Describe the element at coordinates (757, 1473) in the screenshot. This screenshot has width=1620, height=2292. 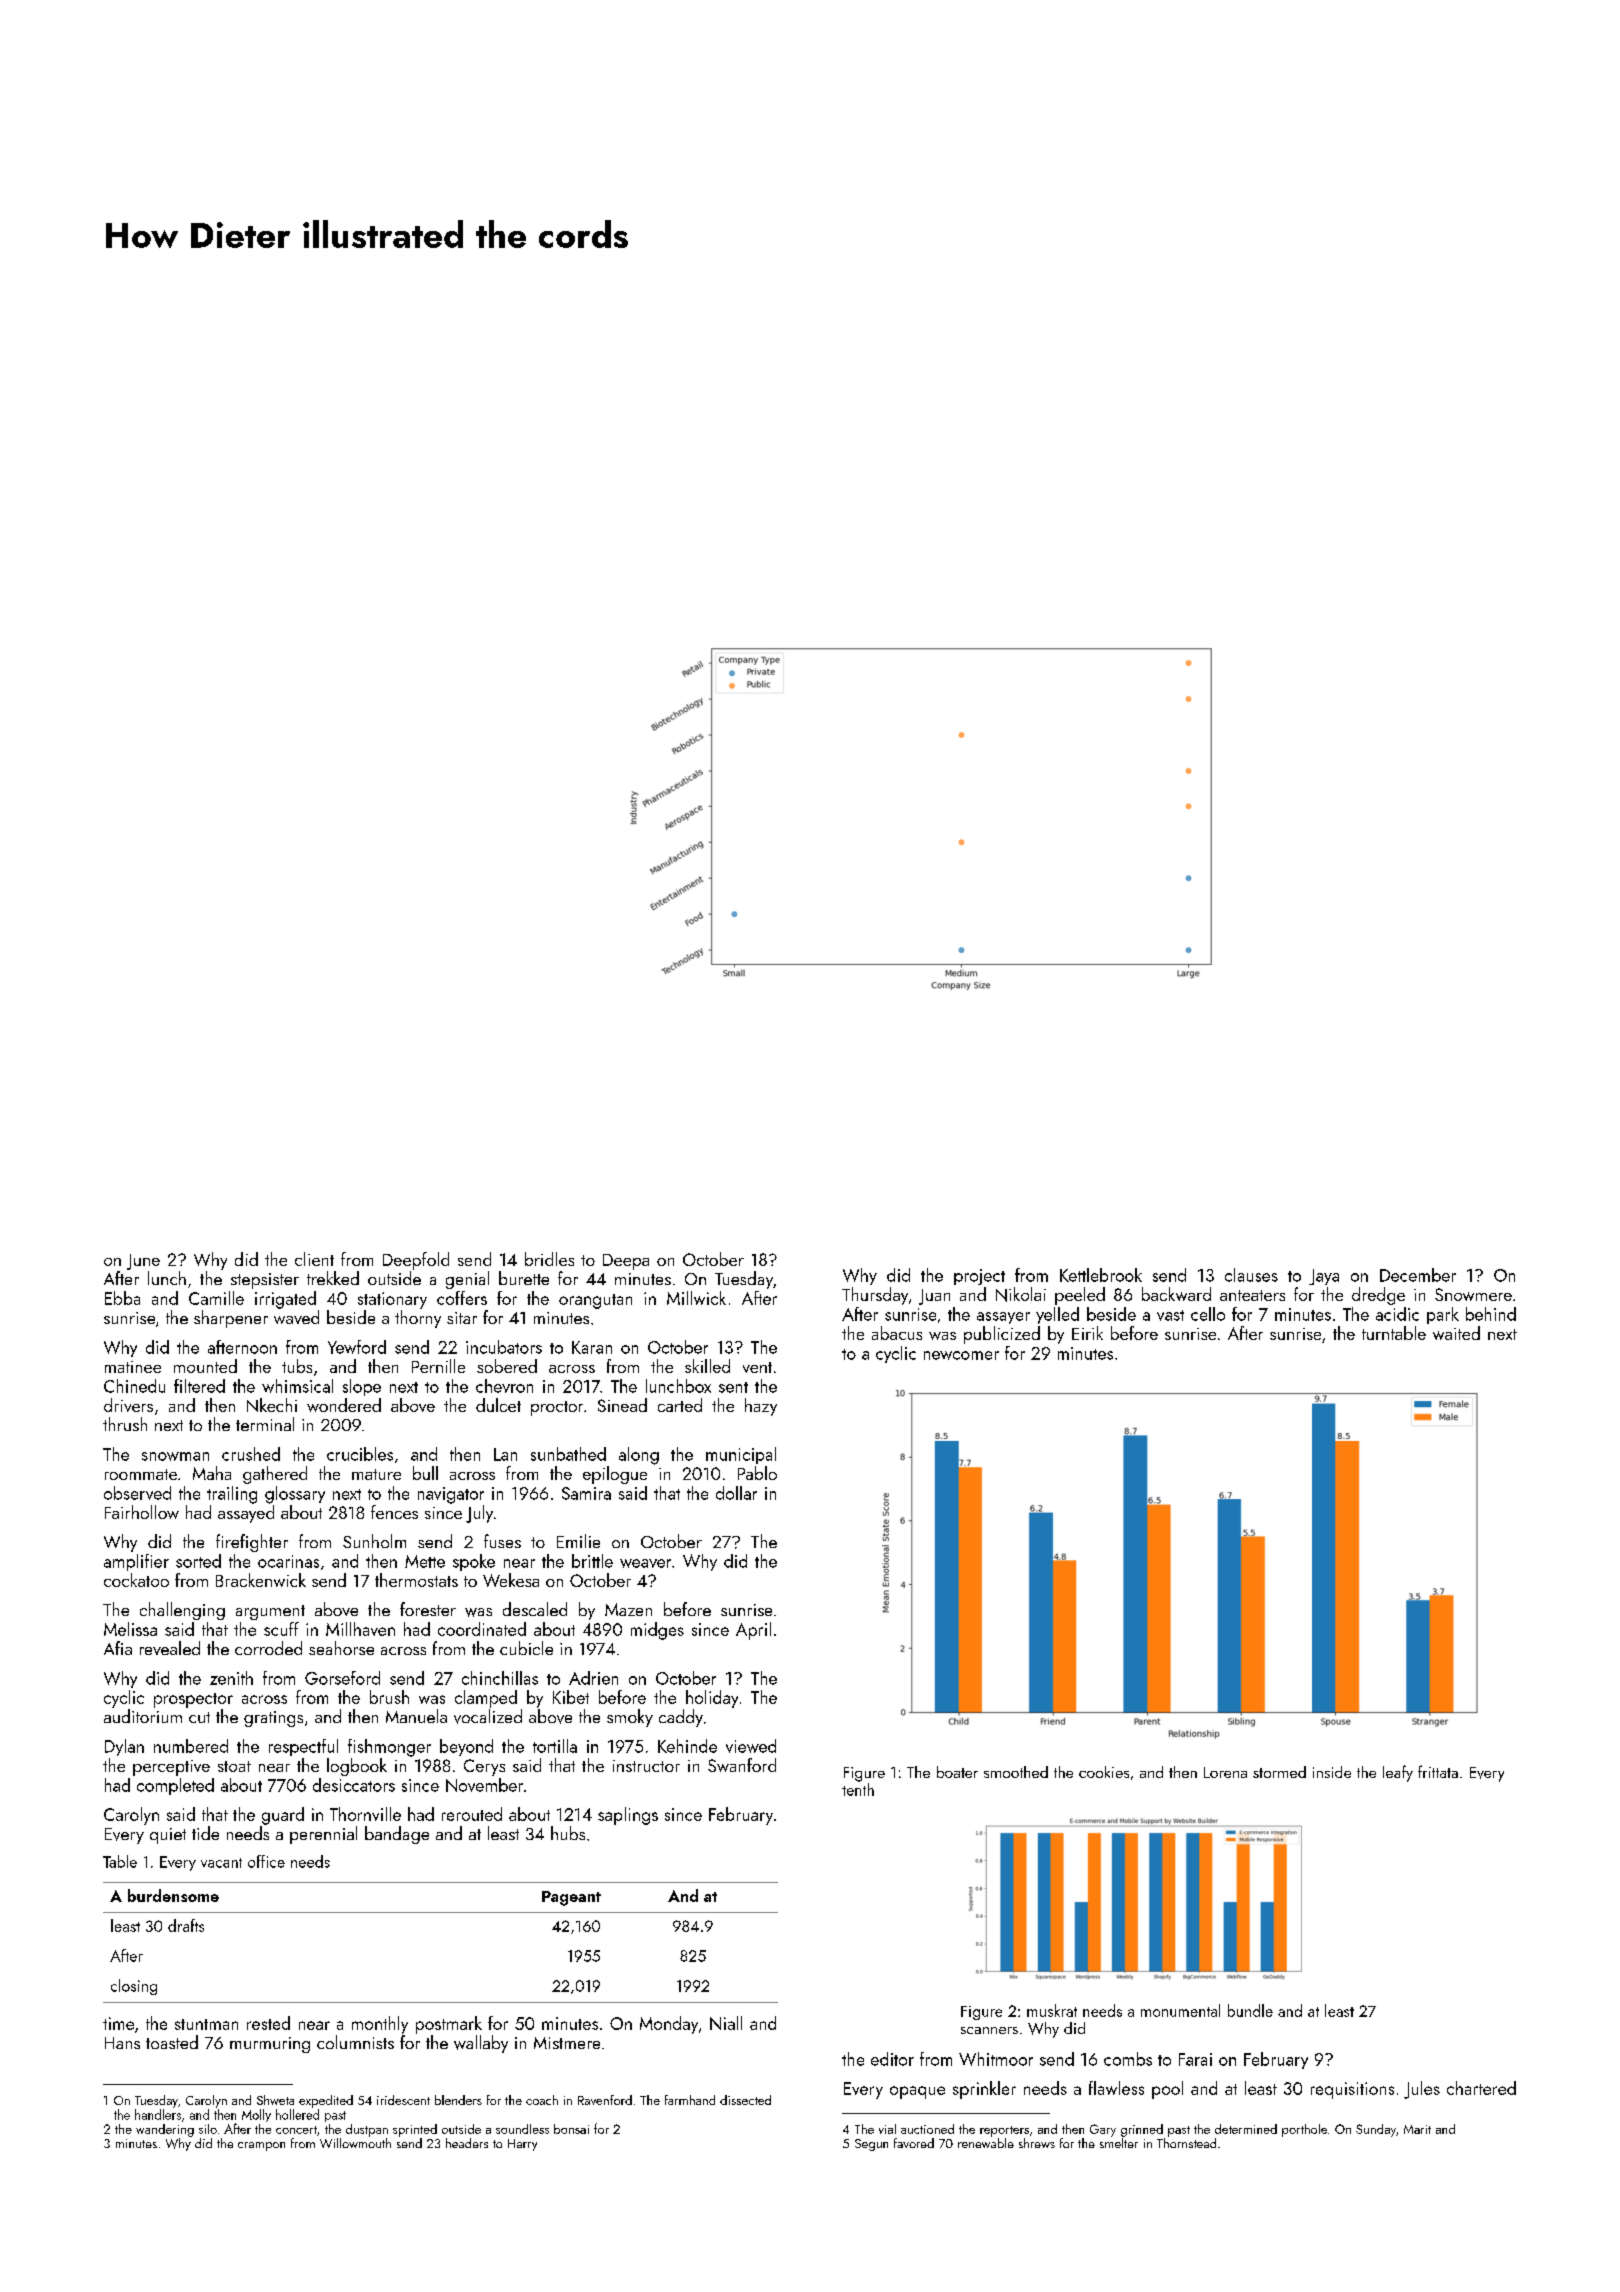
I see `Pablo` at that location.
